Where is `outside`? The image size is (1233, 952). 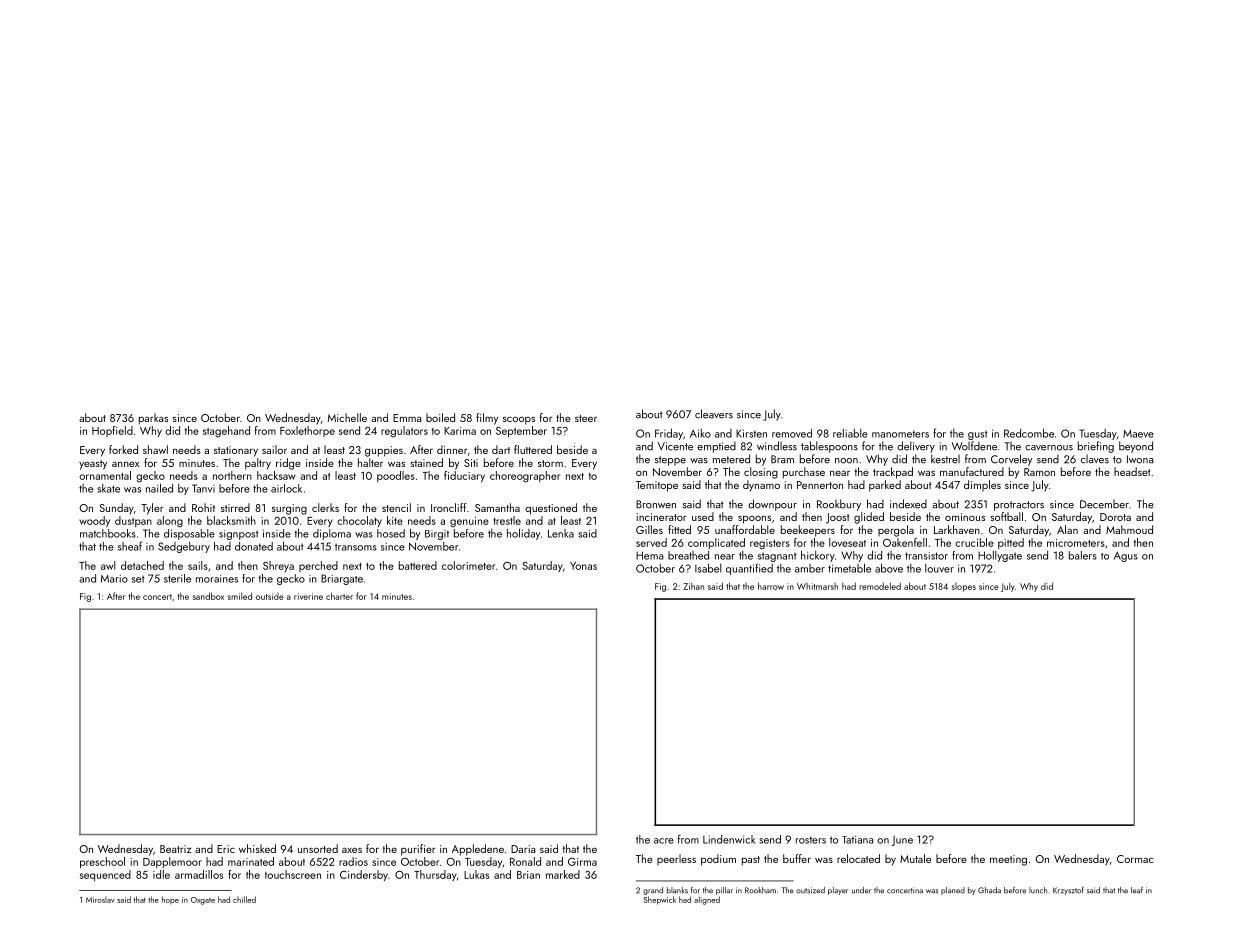
outside is located at coordinates (270, 596).
